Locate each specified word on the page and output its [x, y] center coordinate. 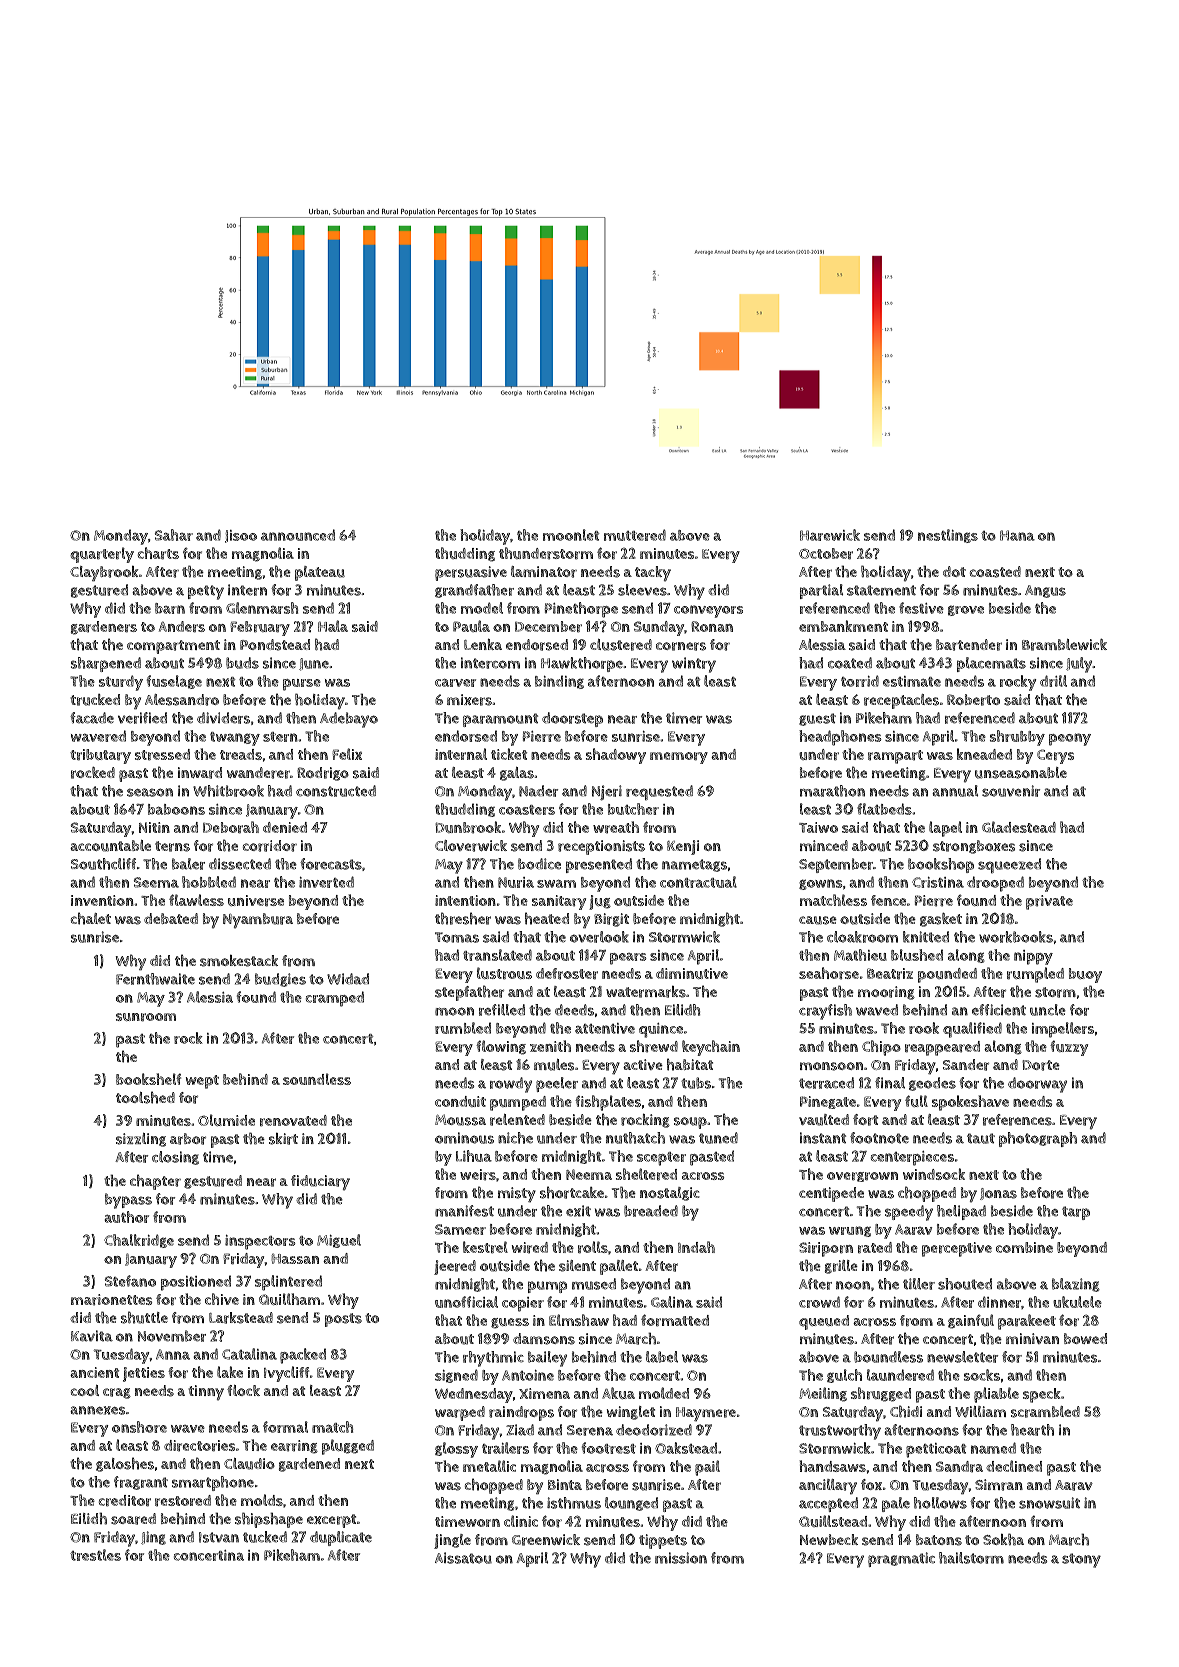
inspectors [260, 1242]
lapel [945, 829]
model [482, 608]
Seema [156, 882]
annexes [97, 1410]
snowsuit [1049, 1503]
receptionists [601, 847]
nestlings [948, 536]
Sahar [174, 535]
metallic [489, 1466]
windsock [934, 1174]
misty [517, 1194]
